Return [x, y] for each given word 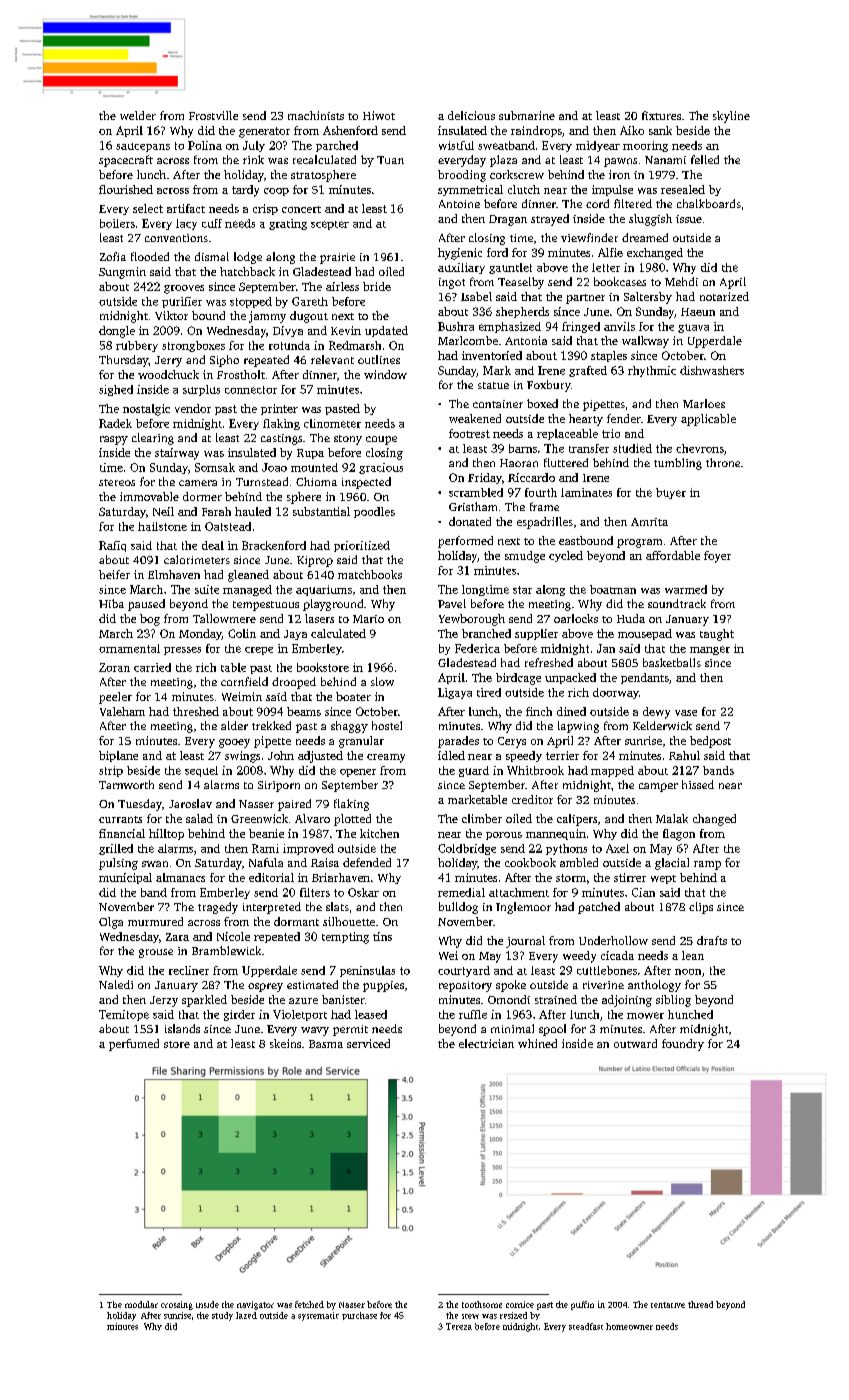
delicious [471, 115]
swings [242, 757]
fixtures [661, 115]
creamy [386, 758]
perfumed [134, 1045]
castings [281, 439]
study [222, 1316]
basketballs [672, 662]
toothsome [482, 1304]
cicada [617, 955]
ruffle [473, 1014]
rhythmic [652, 371]
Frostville [213, 115]
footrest [469, 433]
